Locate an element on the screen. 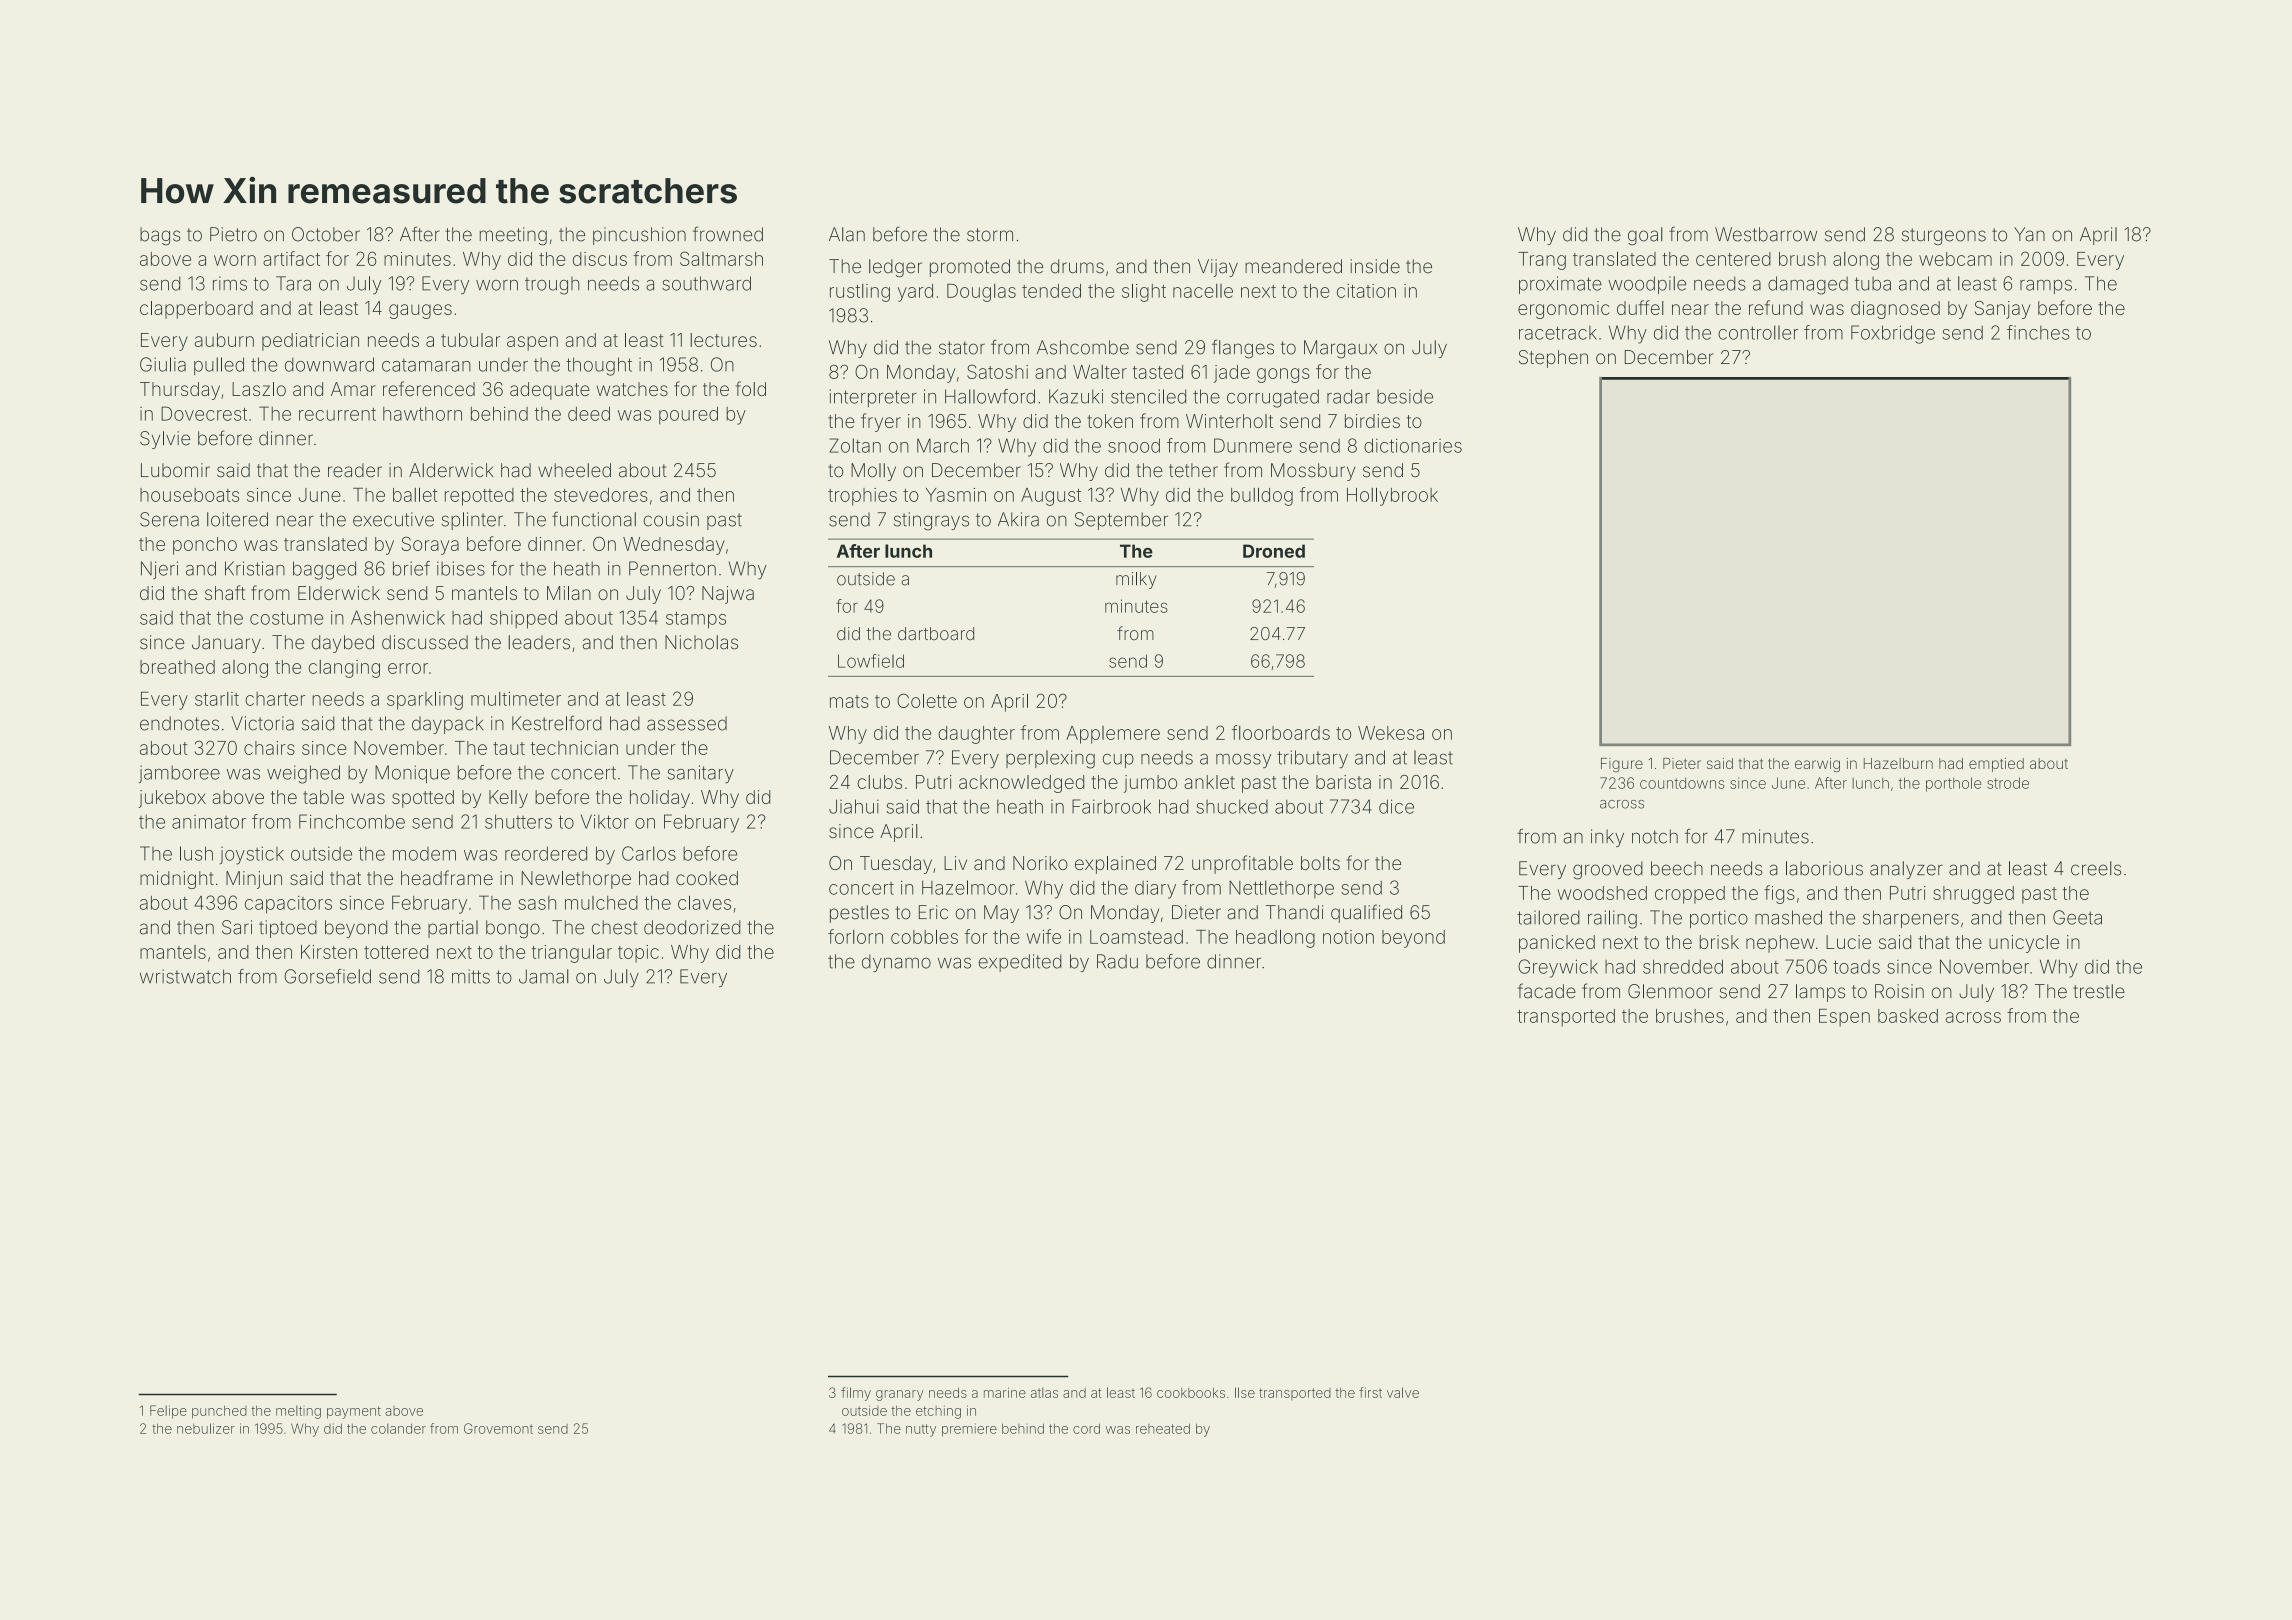  Noriko is located at coordinates (1040, 863).
